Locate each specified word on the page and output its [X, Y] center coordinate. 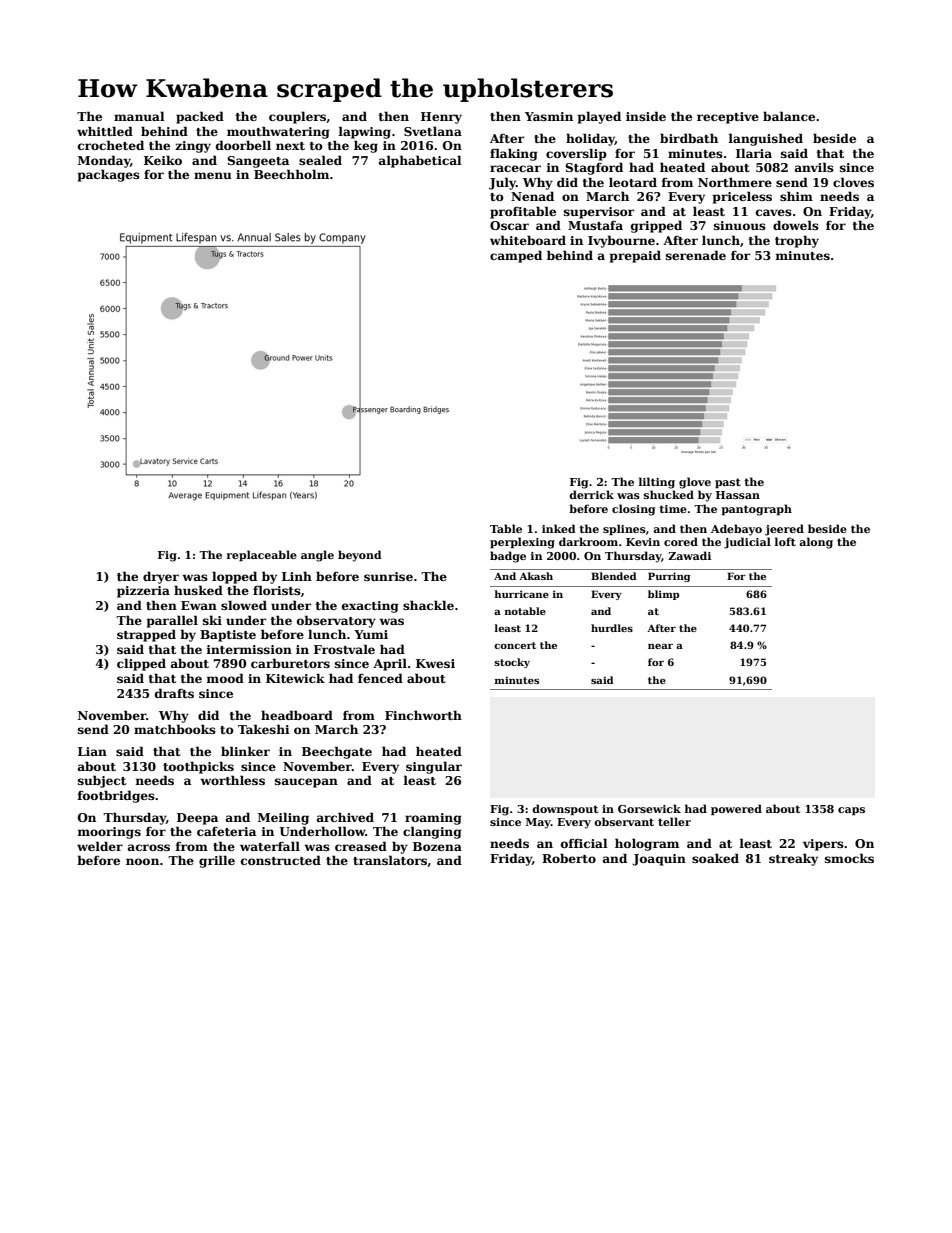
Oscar [509, 225]
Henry [441, 118]
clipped [141, 664]
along [816, 543]
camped [516, 256]
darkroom [588, 541]
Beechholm [291, 174]
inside [646, 116]
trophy [797, 241]
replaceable [262, 555]
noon [142, 861]
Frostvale [344, 649]
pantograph [756, 510]
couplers [297, 117]
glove [695, 483]
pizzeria [143, 592]
